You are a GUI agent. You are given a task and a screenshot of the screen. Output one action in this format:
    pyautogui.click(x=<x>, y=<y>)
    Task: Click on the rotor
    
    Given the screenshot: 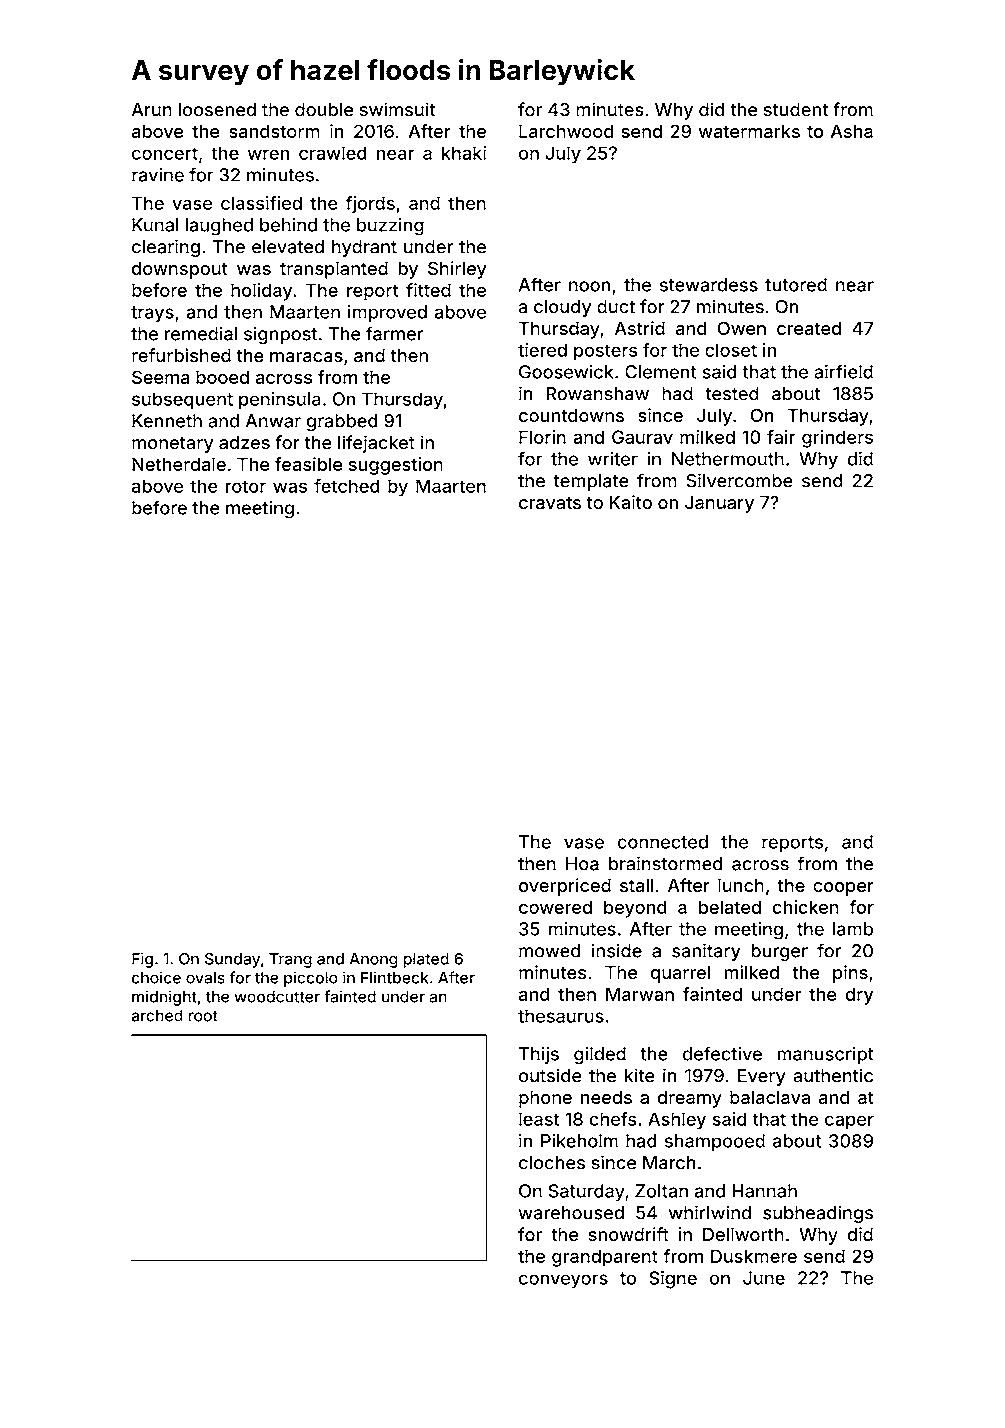 What is the action you would take?
    pyautogui.click(x=246, y=486)
